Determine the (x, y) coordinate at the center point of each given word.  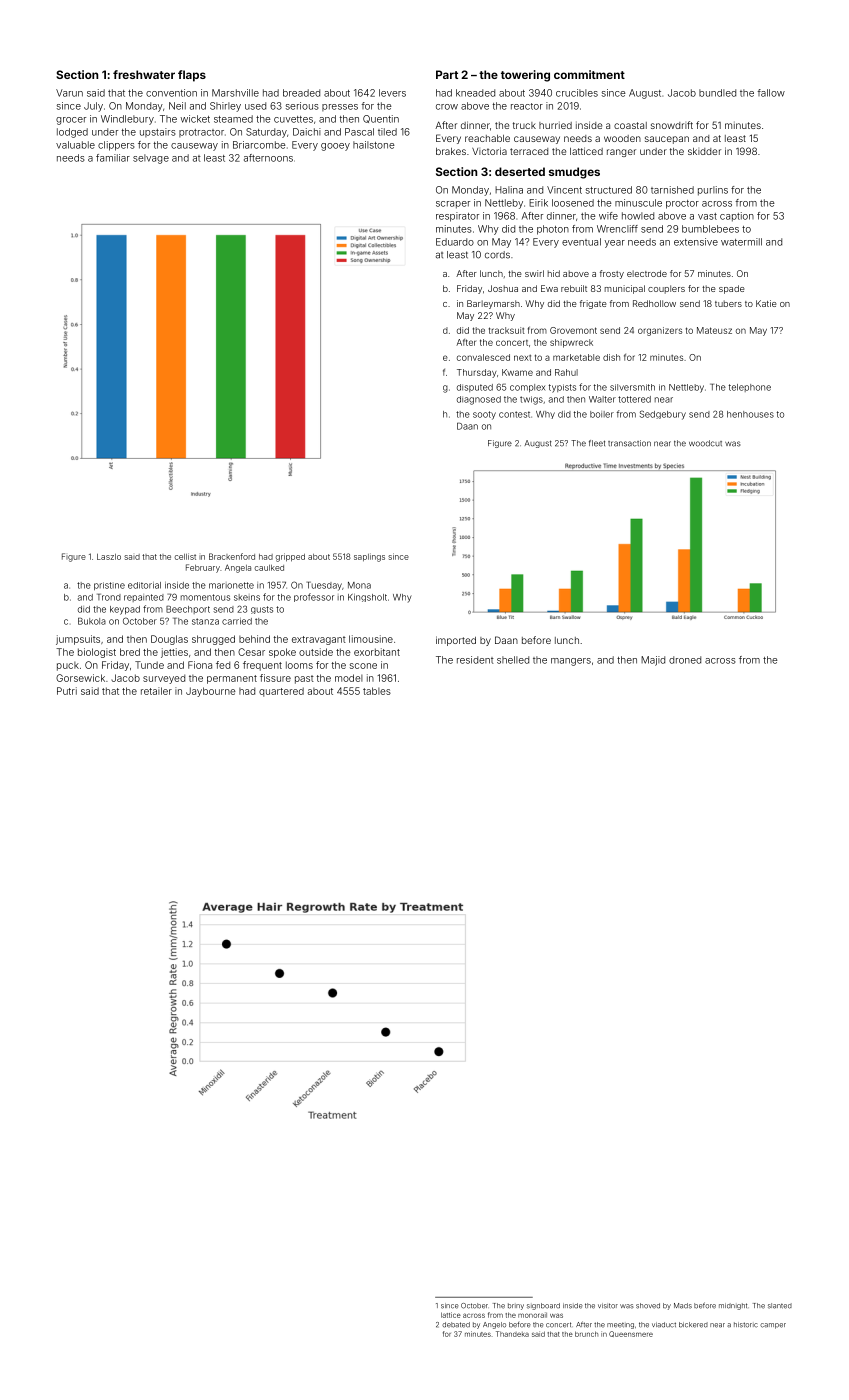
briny (516, 1306)
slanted (780, 1306)
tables (377, 691)
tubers (728, 303)
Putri (67, 691)
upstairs (158, 132)
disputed (475, 388)
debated (456, 1325)
